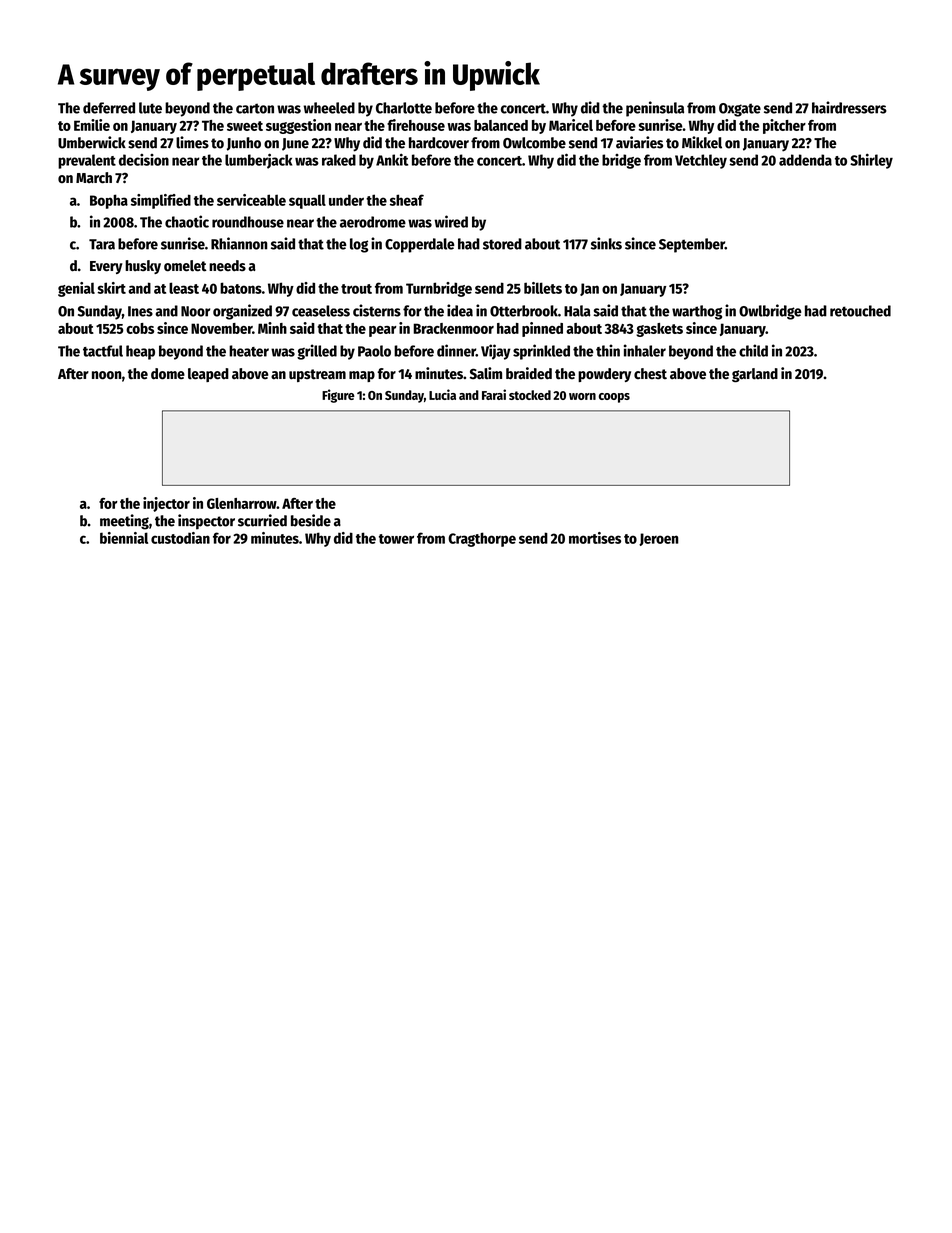 The width and height of the page is (952, 1233). What do you see at coordinates (124, 538) in the page?
I see `biennial` at bounding box center [124, 538].
